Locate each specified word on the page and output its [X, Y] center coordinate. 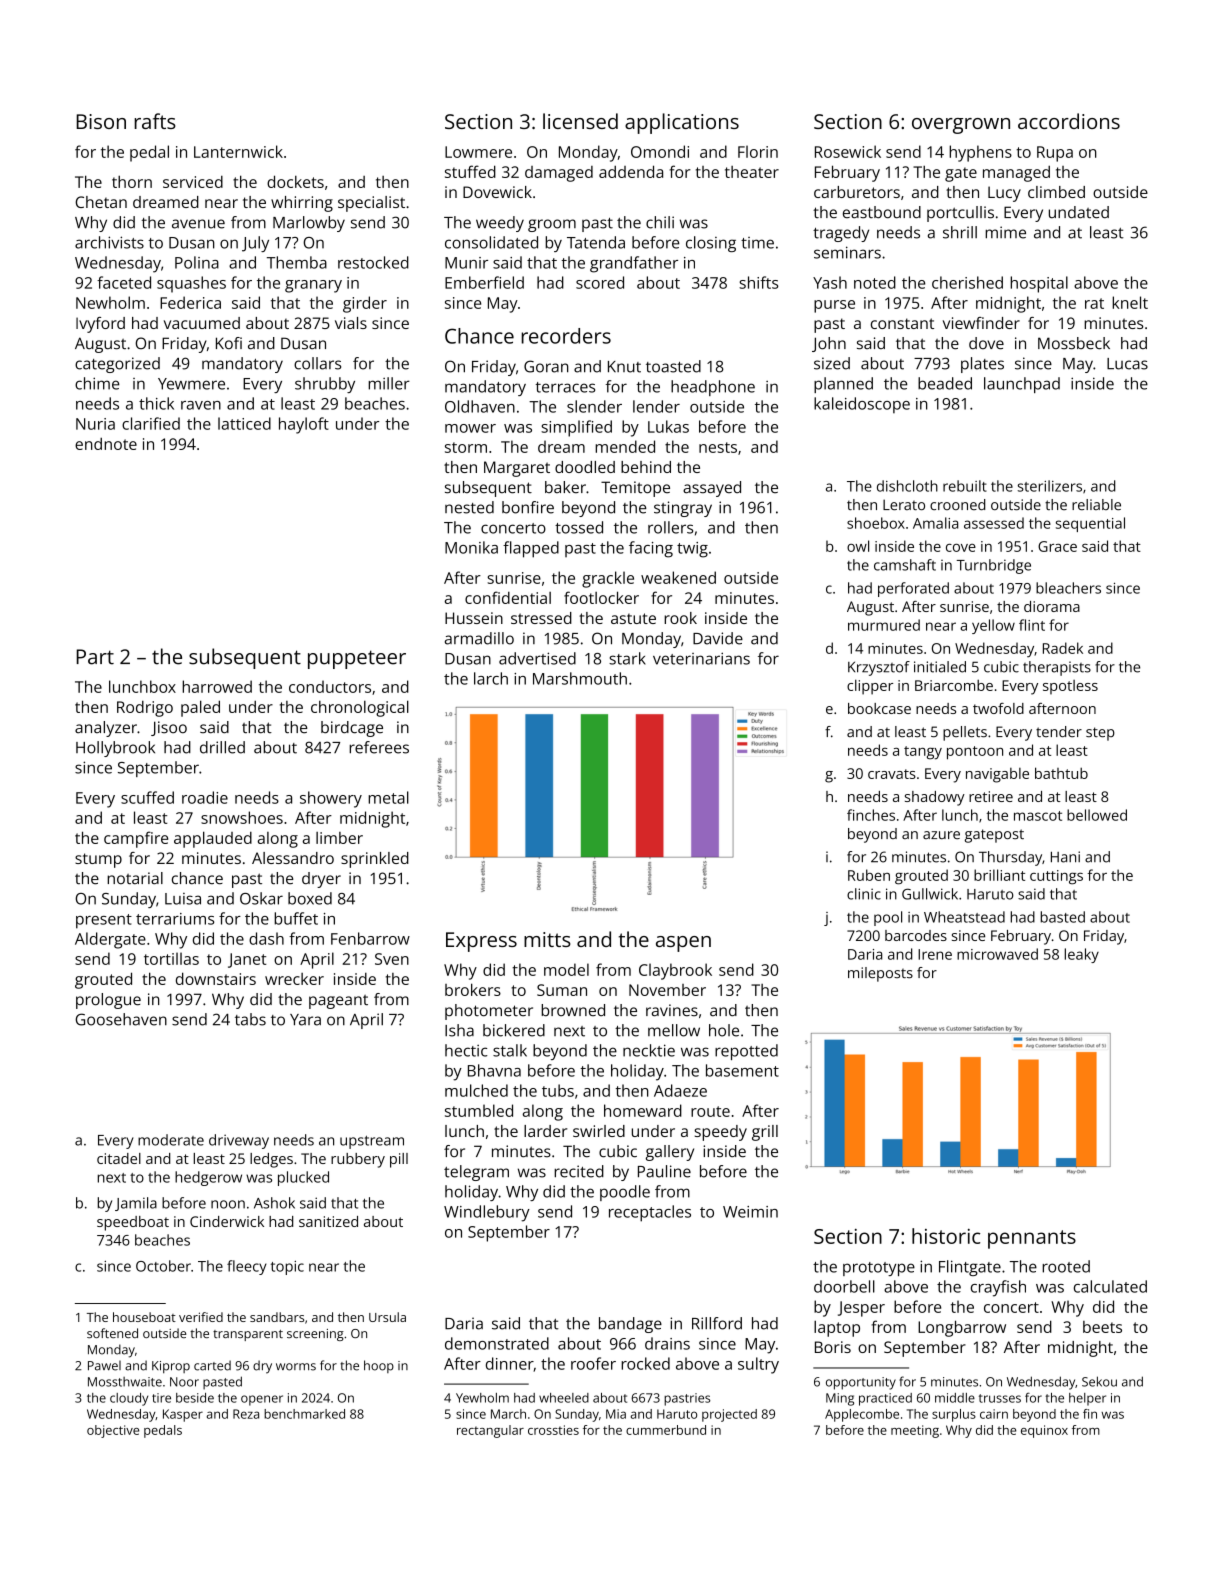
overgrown [961, 126]
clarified [151, 423]
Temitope [635, 489]
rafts [155, 121]
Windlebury [487, 1213]
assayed [712, 489]
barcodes [916, 935]
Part [95, 657]
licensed [580, 121]
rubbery [358, 1160]
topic [287, 1268]
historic [946, 1236]
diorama [1052, 606]
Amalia [935, 523]
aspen [683, 944]
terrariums [175, 919]
